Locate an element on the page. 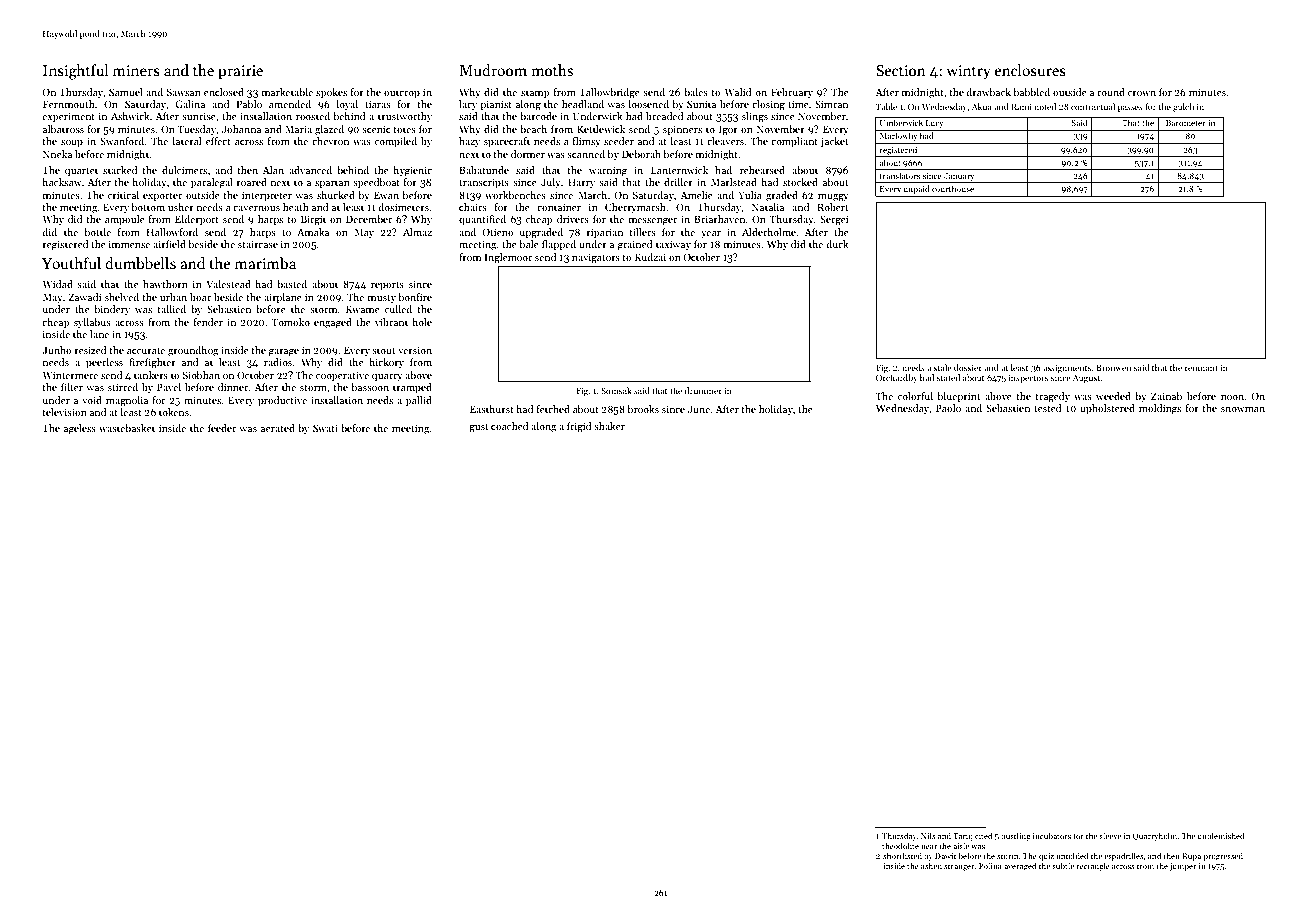 The width and height of the document is (1308, 924). prairie is located at coordinates (240, 72).
